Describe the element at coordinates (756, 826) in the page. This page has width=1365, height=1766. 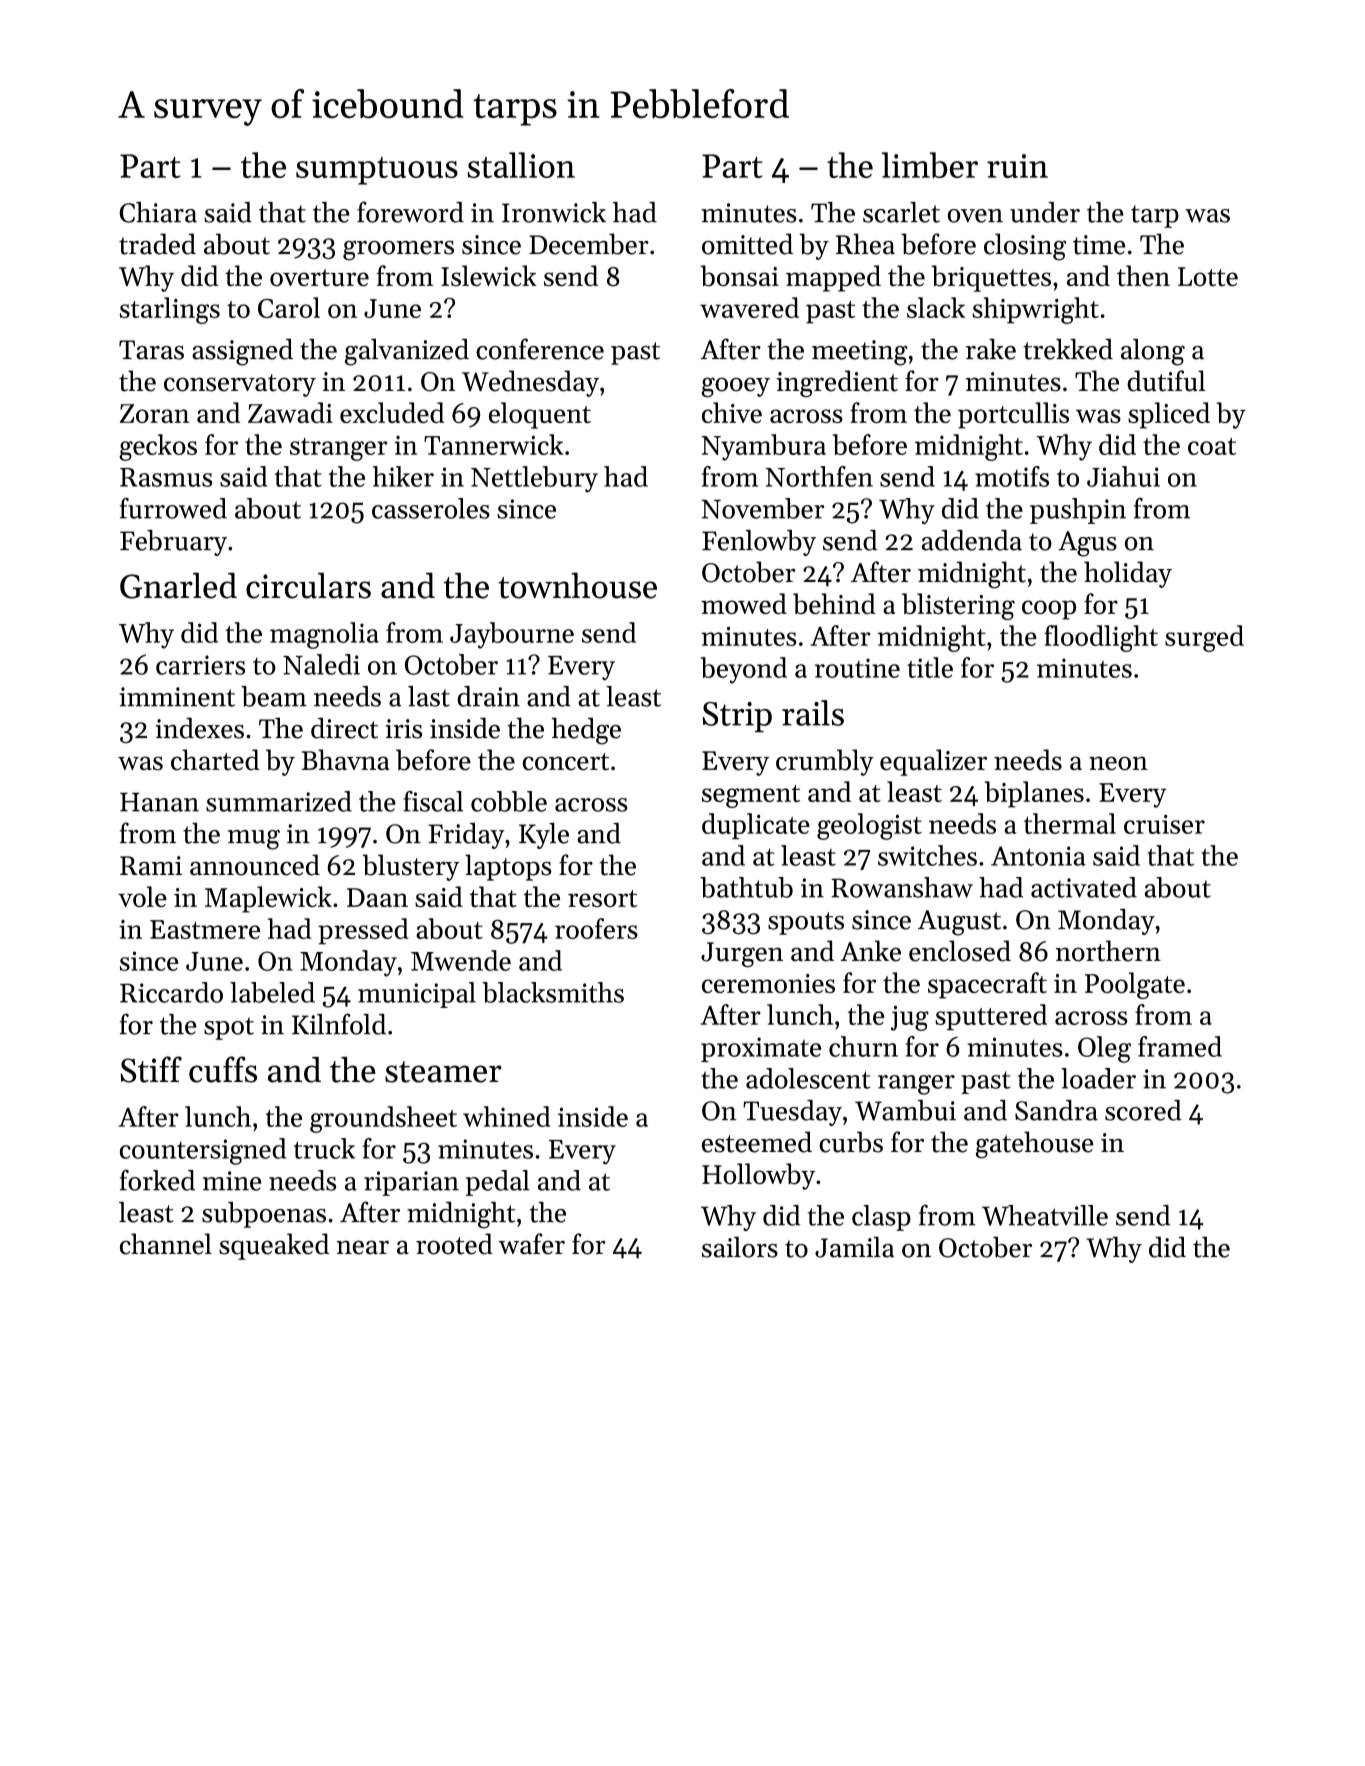
I see `duplicate` at that location.
